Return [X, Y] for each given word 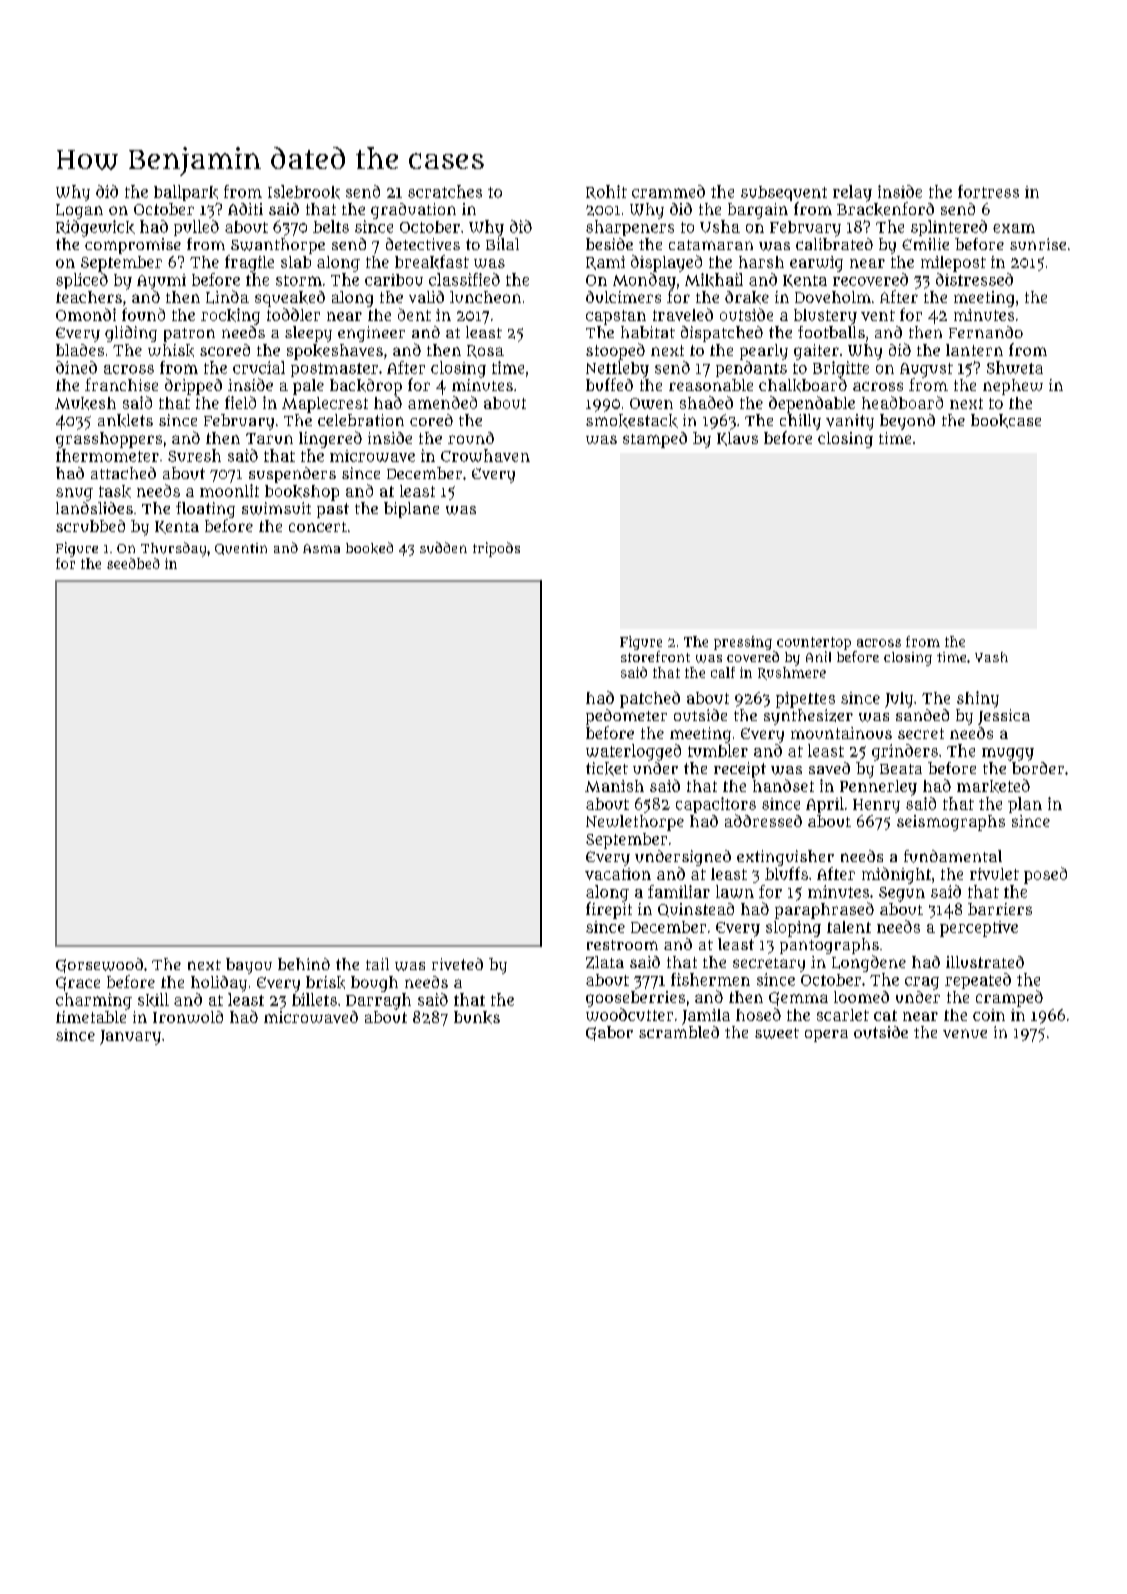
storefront [655, 656]
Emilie [925, 244]
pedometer [626, 717]
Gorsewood [99, 965]
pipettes [805, 700]
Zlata [605, 962]
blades [80, 350]
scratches [445, 191]
